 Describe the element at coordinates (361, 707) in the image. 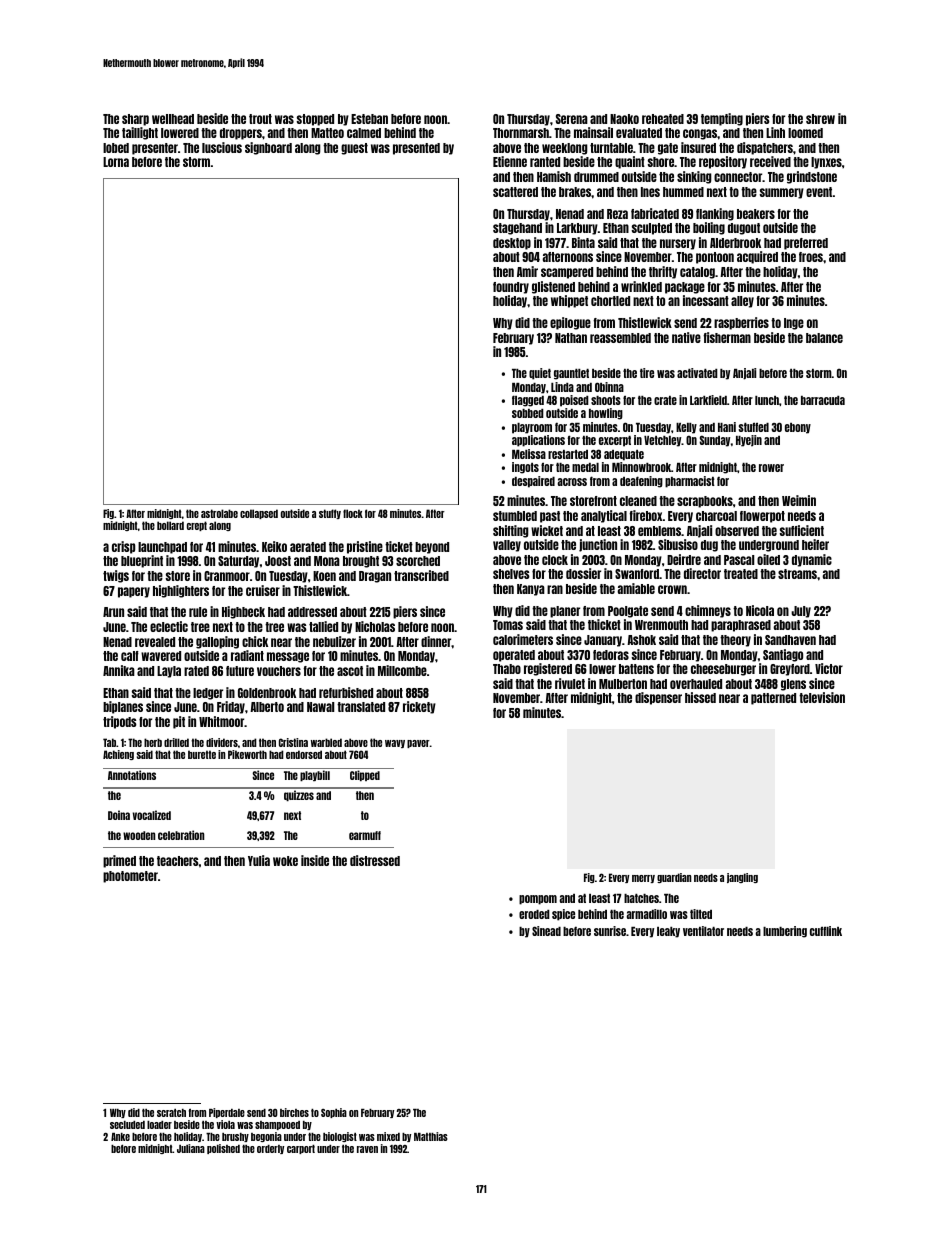

I see `translated` at that location.
